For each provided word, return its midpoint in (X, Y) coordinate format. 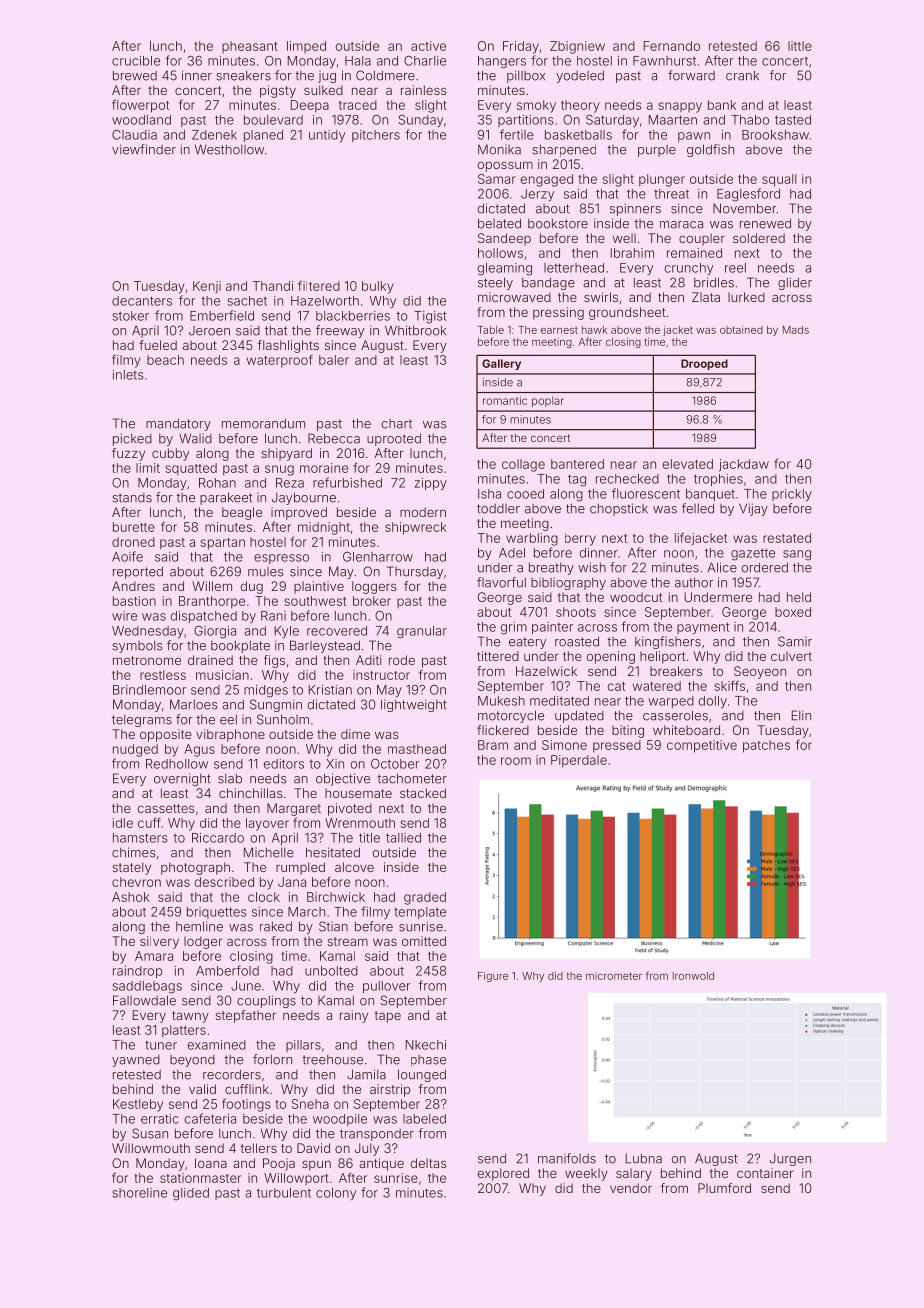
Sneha (310, 1104)
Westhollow (229, 149)
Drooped (704, 364)
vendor (631, 1188)
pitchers (376, 136)
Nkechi (426, 1045)
